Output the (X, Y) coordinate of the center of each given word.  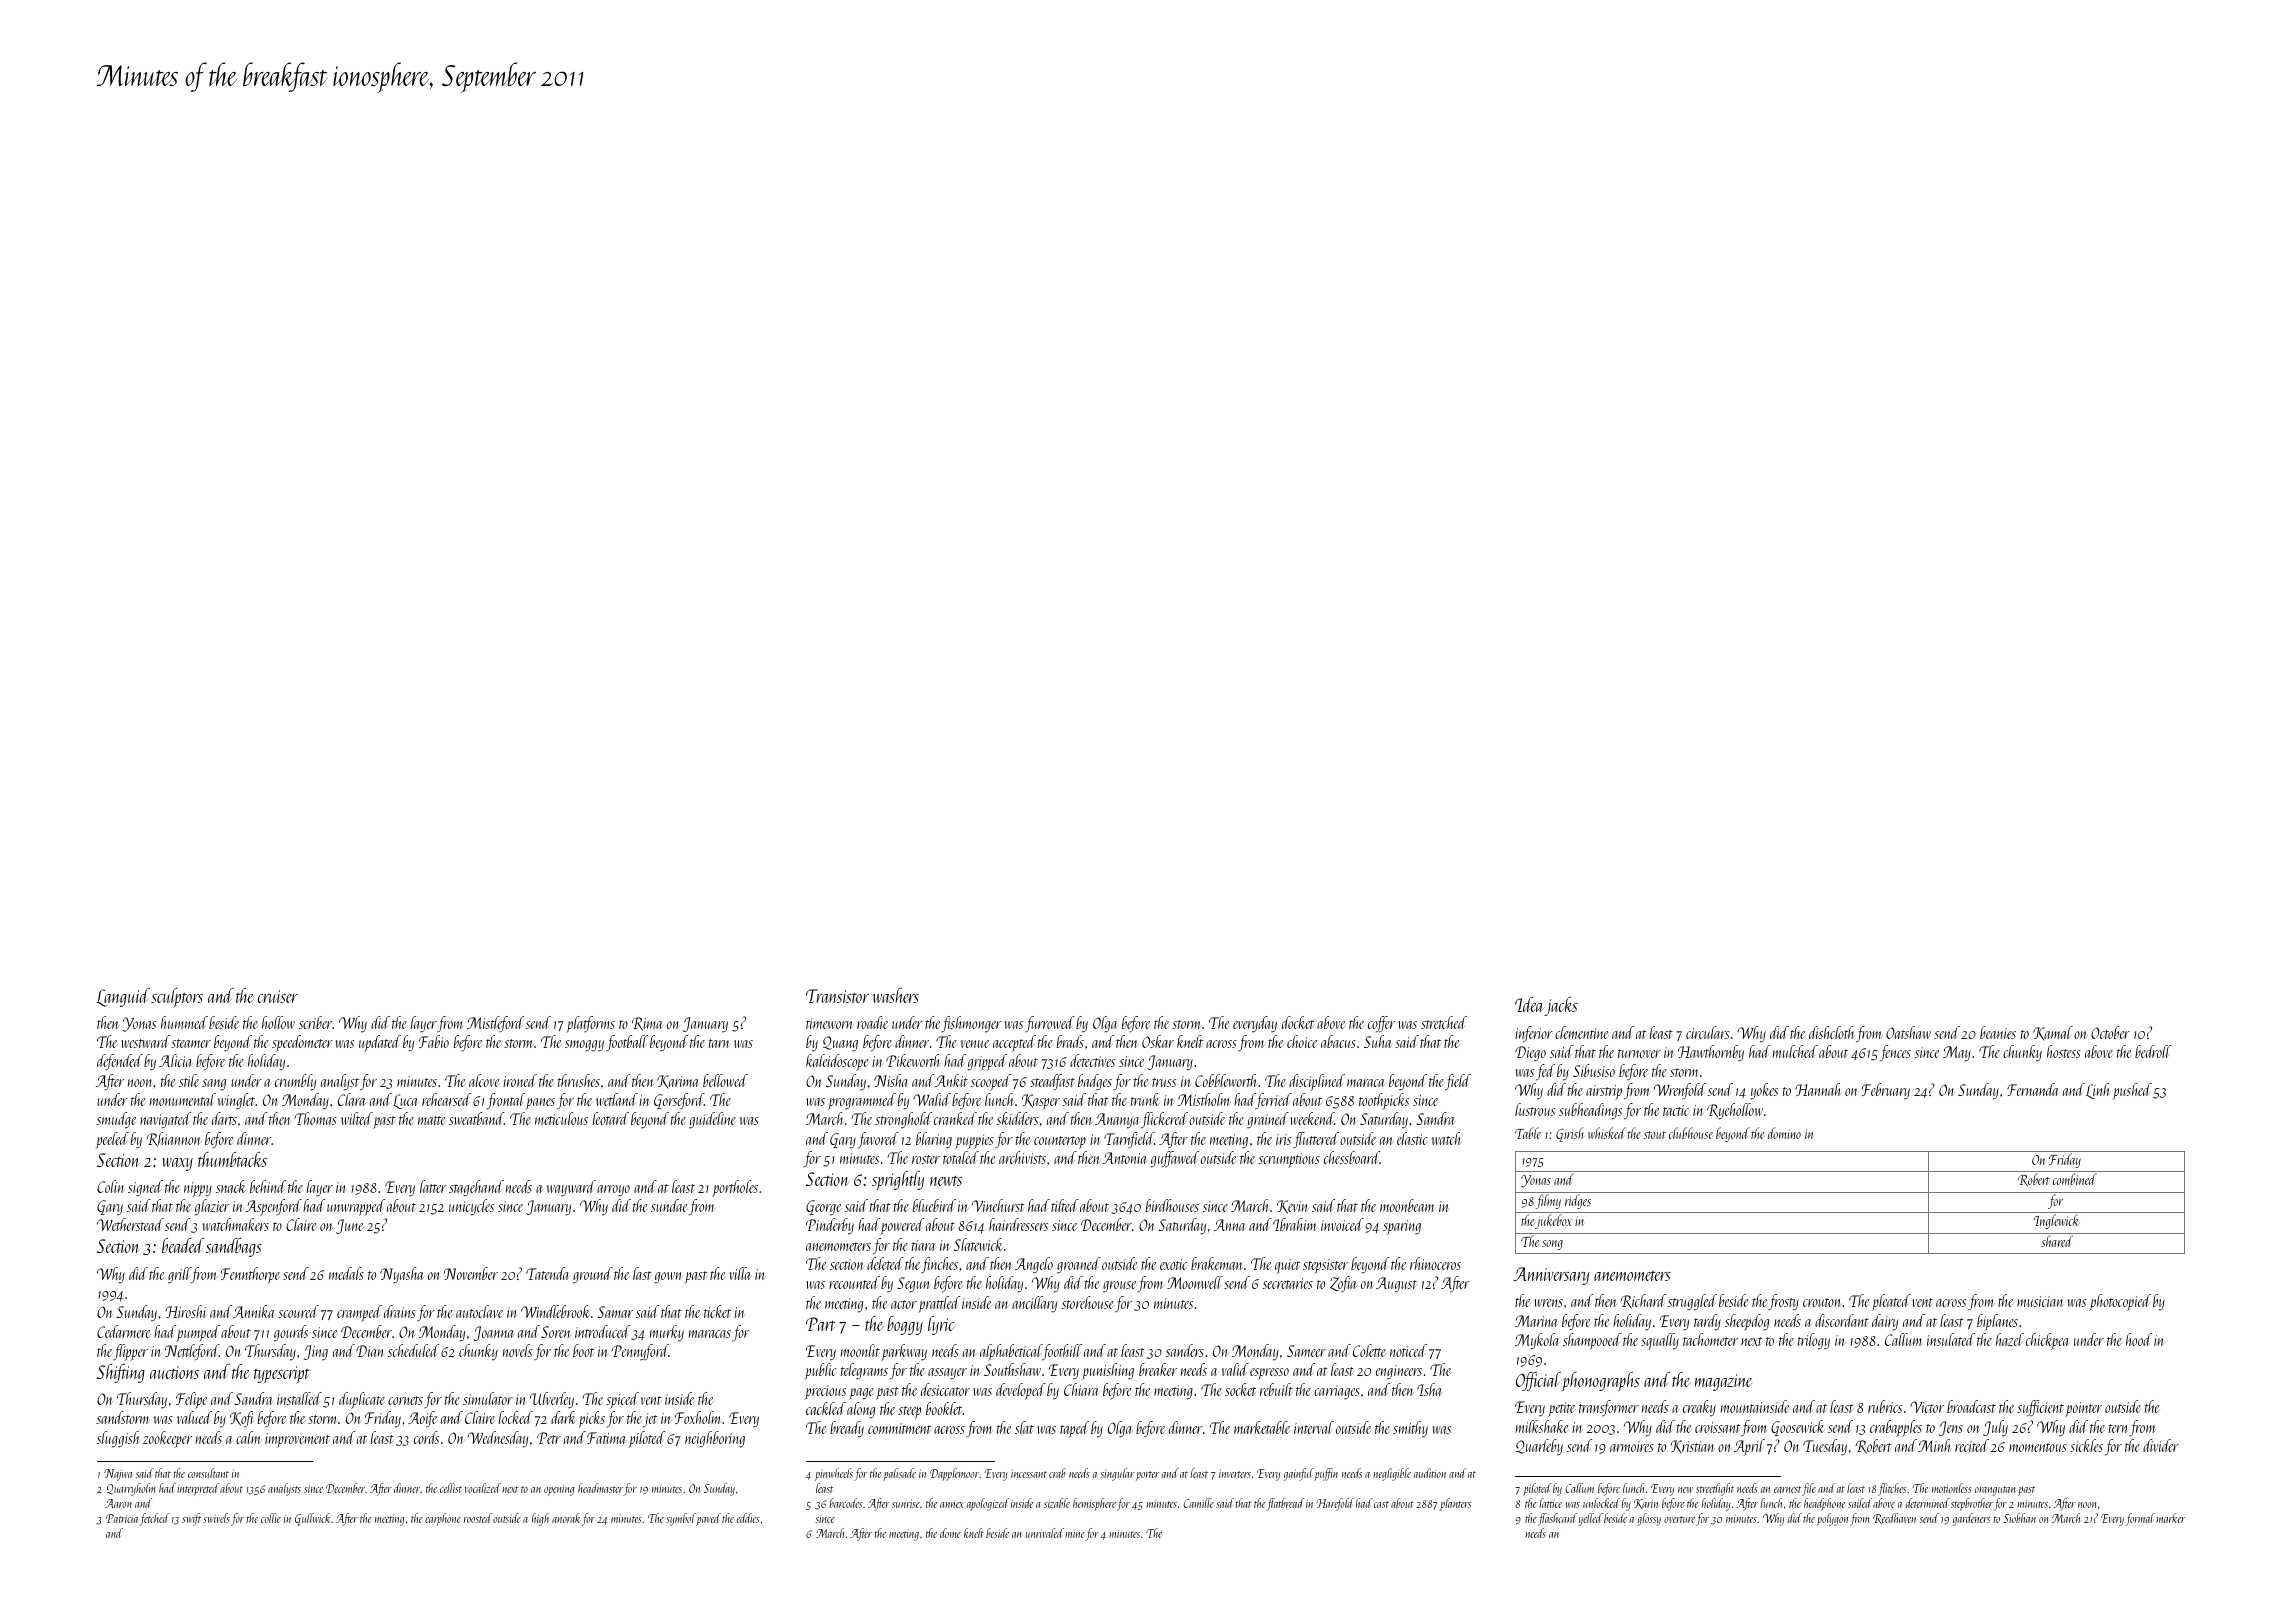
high (540, 1519)
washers (895, 995)
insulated (1951, 1339)
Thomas (316, 1118)
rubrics (1885, 1406)
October (2110, 1032)
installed (299, 1398)
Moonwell (1195, 1282)
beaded (183, 1245)
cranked (955, 1118)
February (1886, 1091)
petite (1561, 1409)
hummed (184, 1022)
